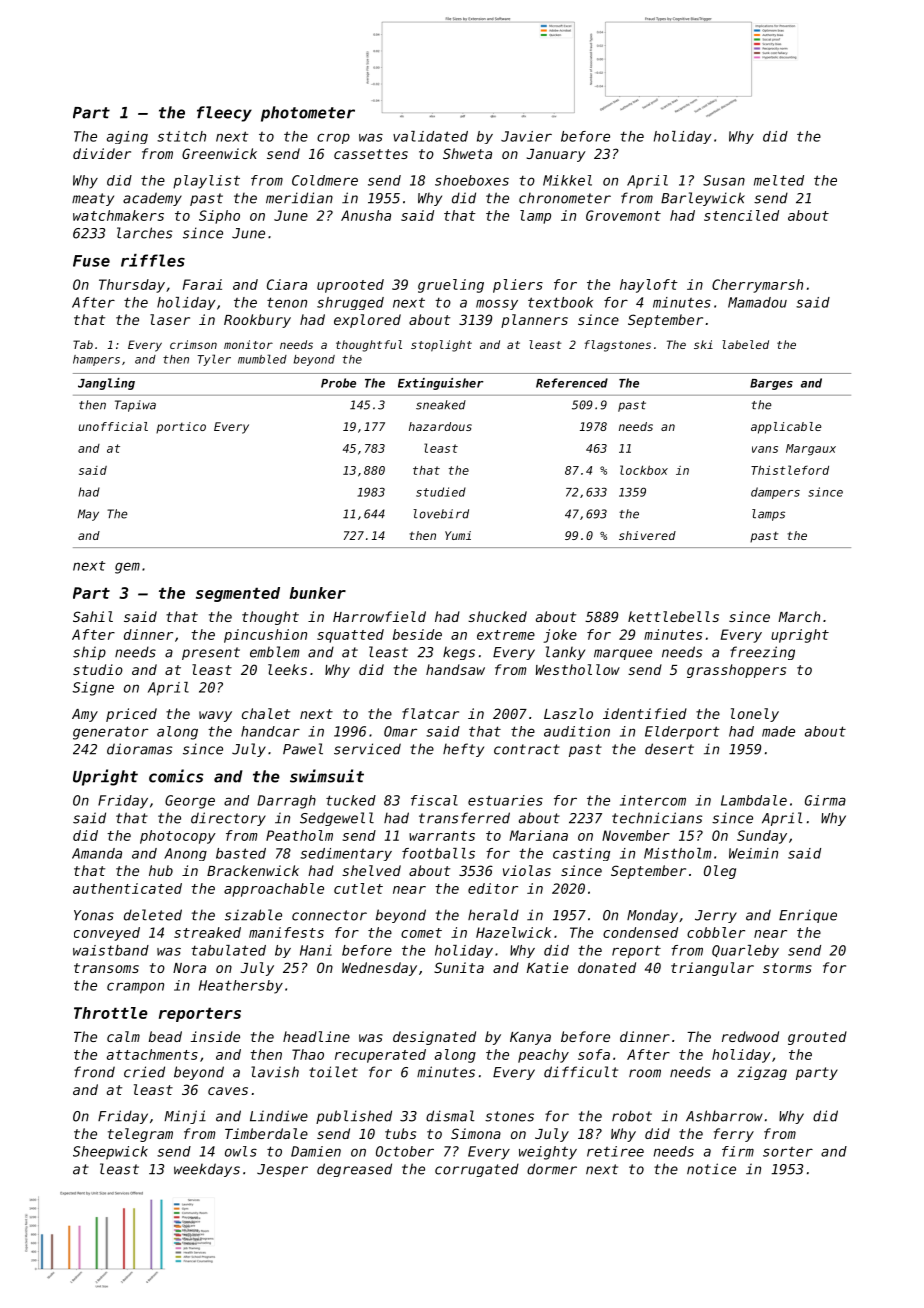  Describe the element at coordinates (106, 968) in the image. I see `transoms` at that location.
